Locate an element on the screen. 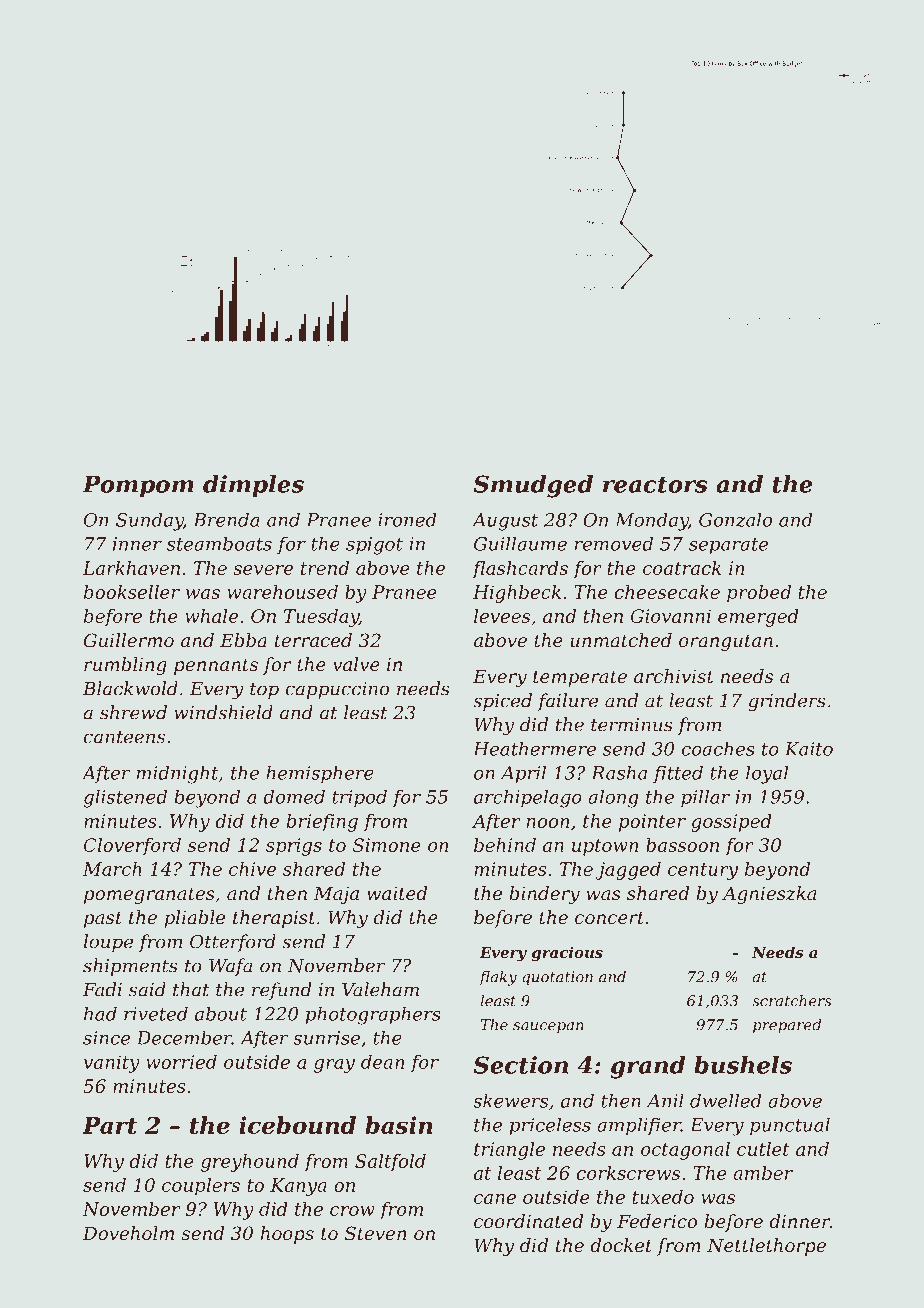 This screenshot has height=1308, width=924. Pompom is located at coordinates (138, 486).
